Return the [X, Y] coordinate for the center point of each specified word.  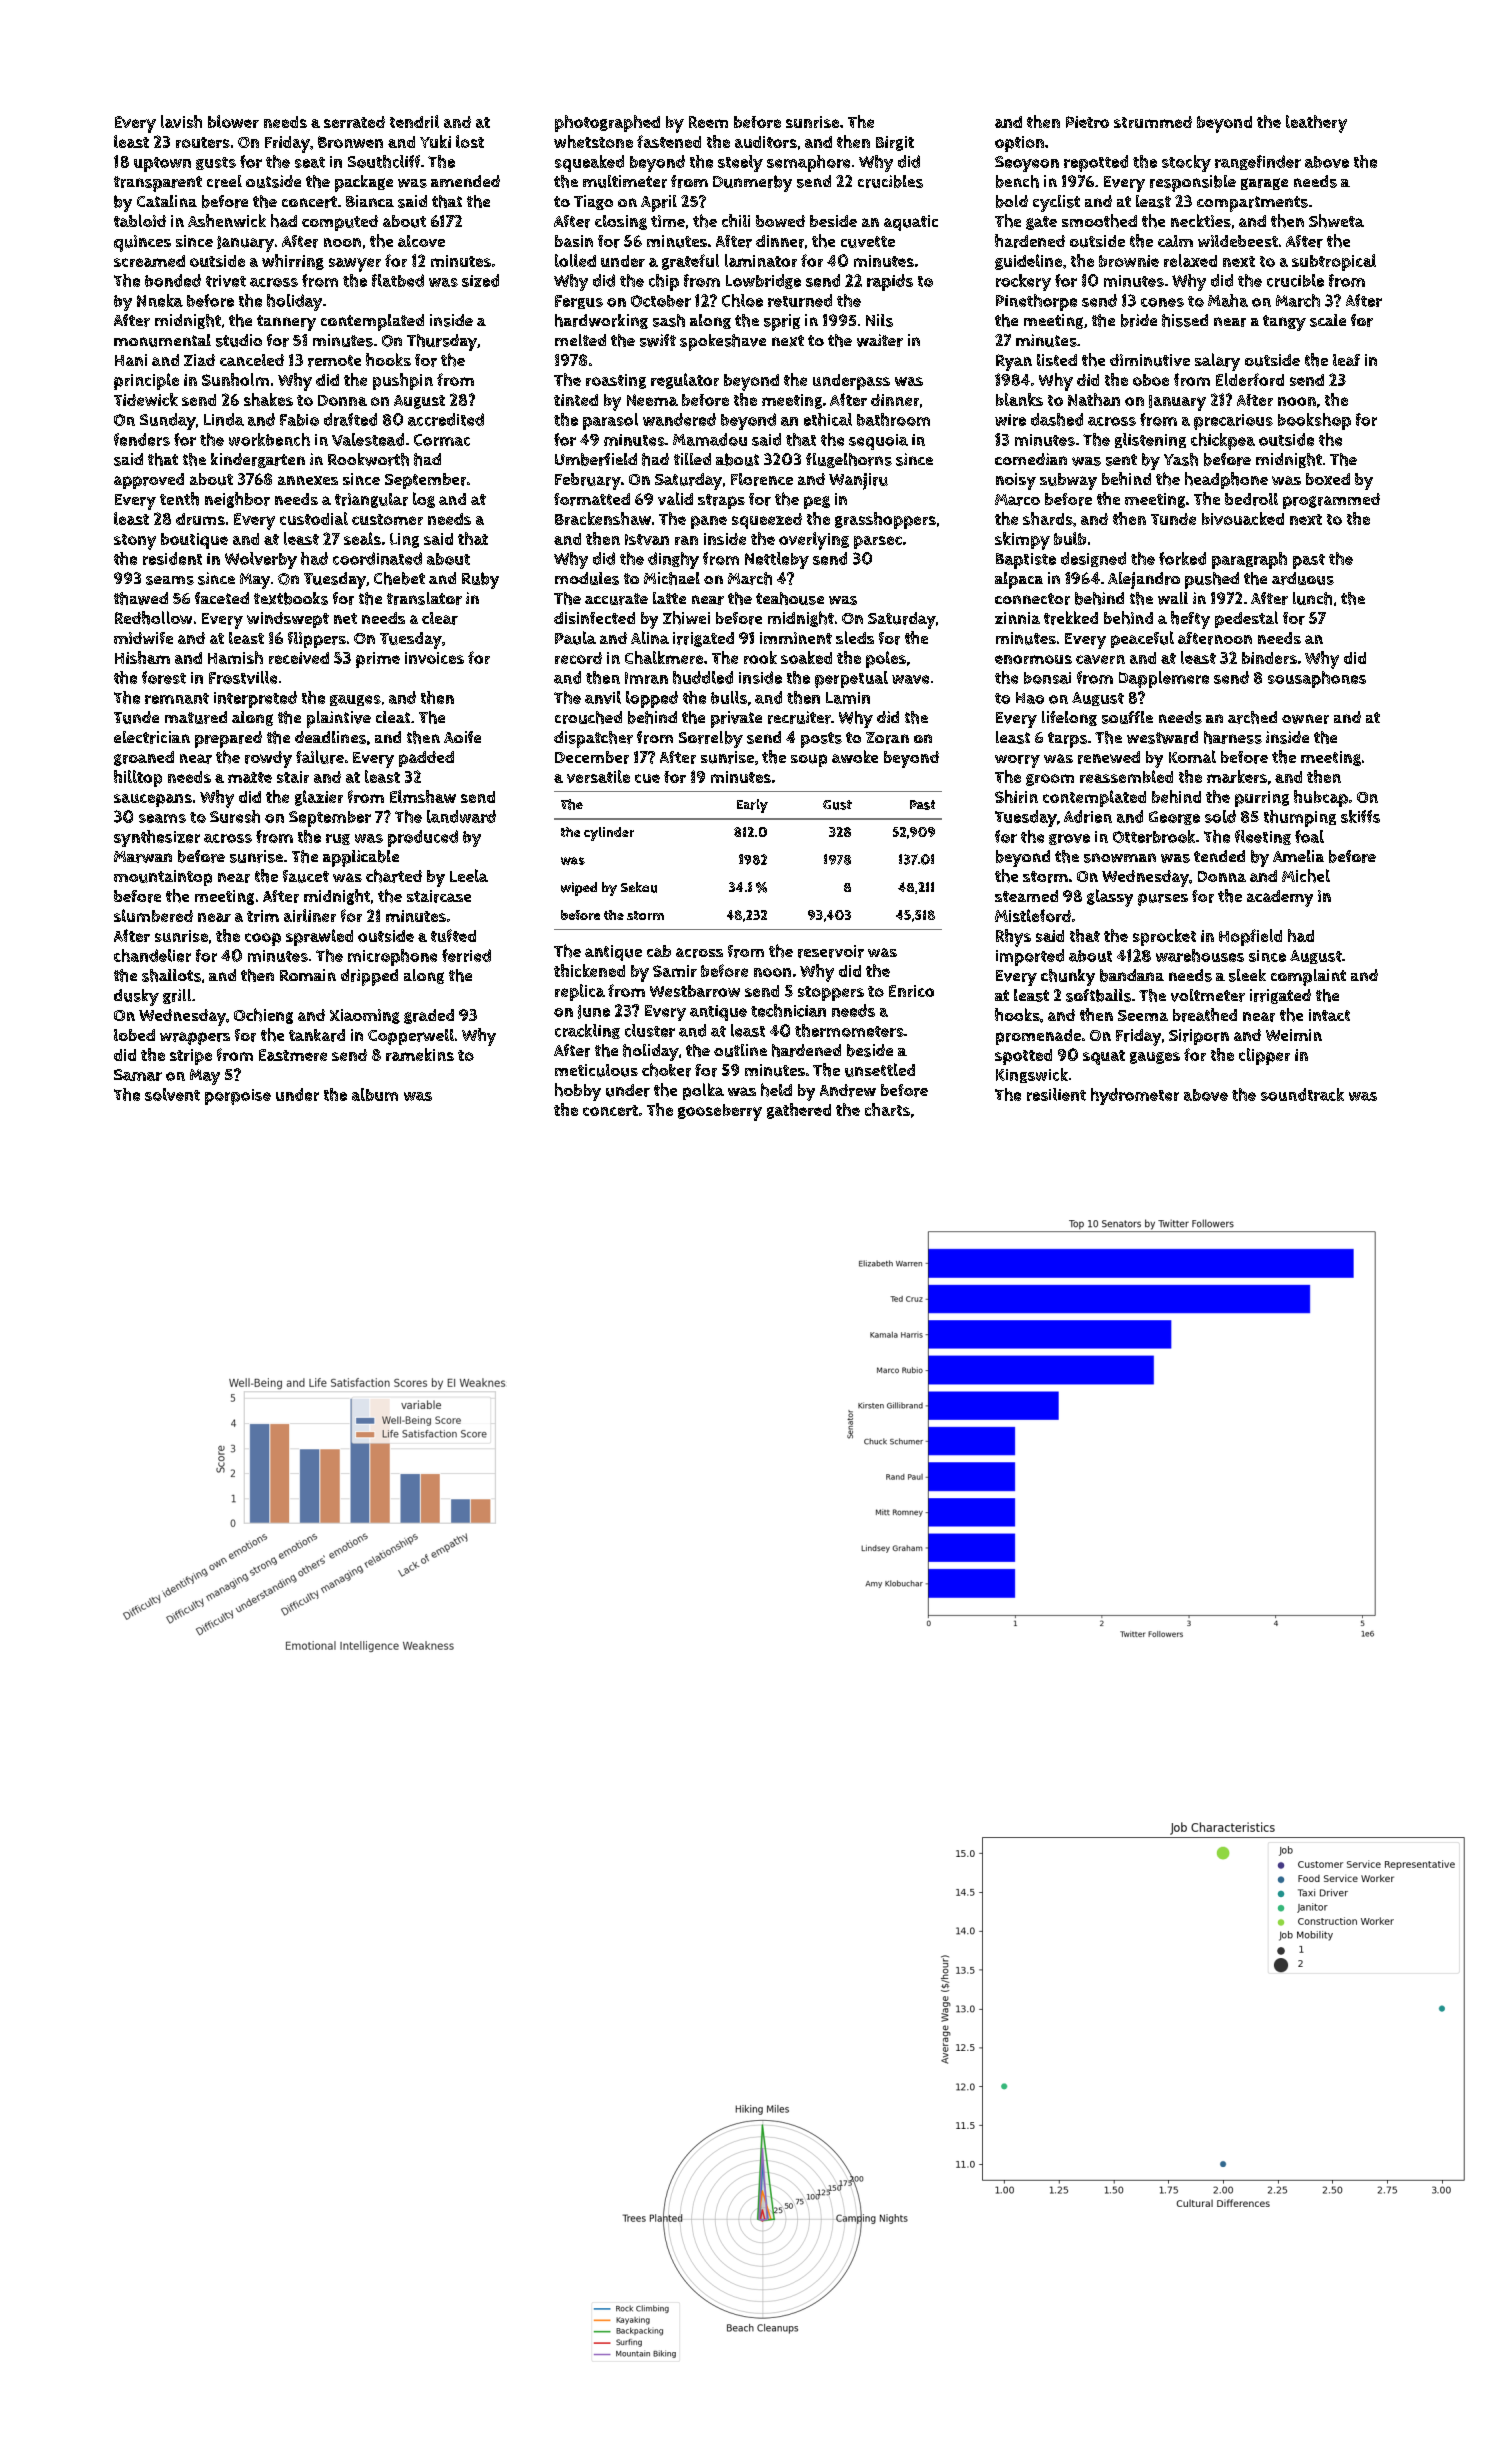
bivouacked [1243, 518]
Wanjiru [858, 481]
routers [203, 142]
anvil [603, 697]
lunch [1312, 598]
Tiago [593, 202]
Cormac [442, 440]
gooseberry [720, 1112]
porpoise [238, 1097]
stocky [1186, 163]
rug [338, 839]
